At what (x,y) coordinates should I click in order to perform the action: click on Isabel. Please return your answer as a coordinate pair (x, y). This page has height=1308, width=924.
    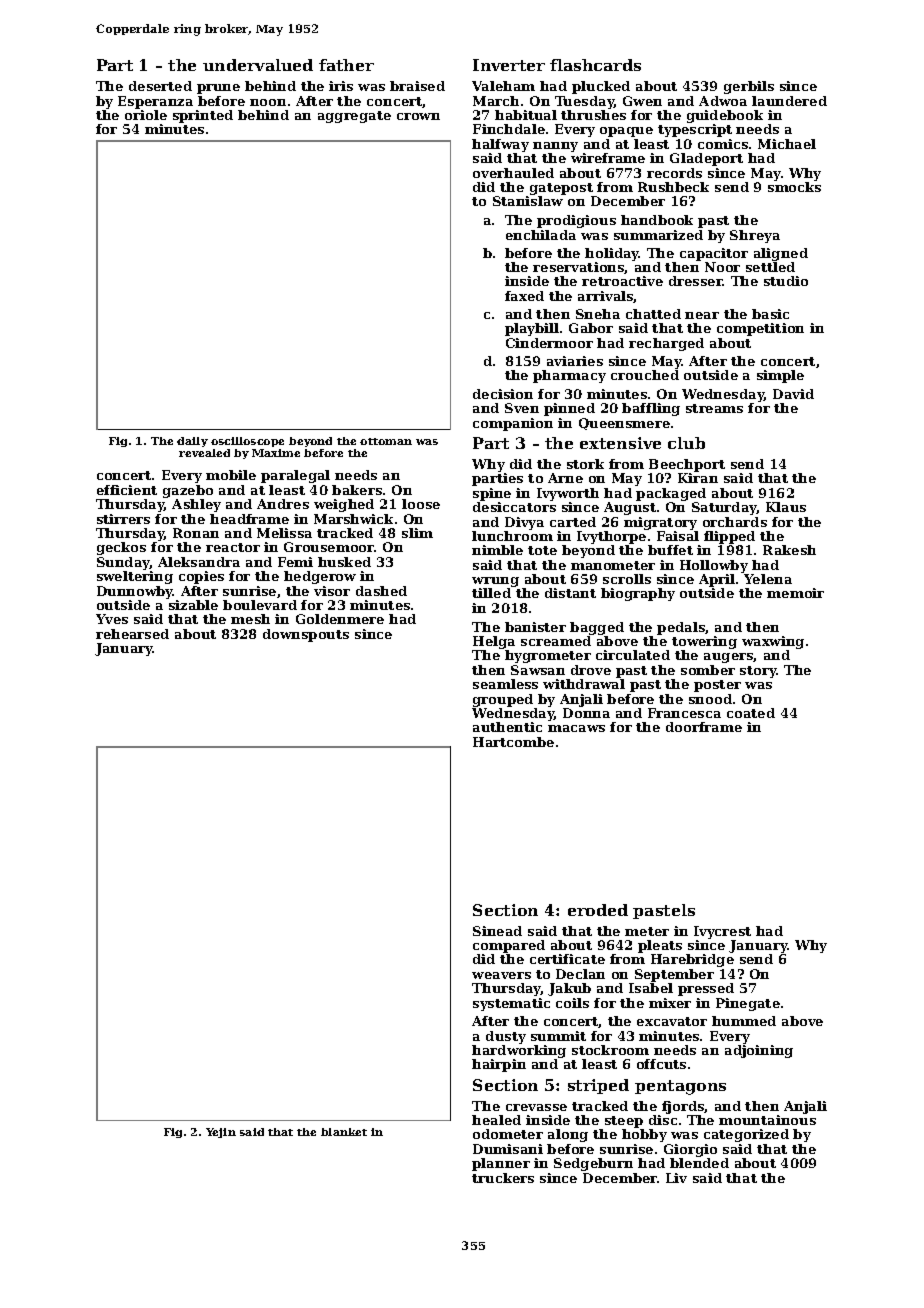
    Looking at the image, I should click on (651, 988).
